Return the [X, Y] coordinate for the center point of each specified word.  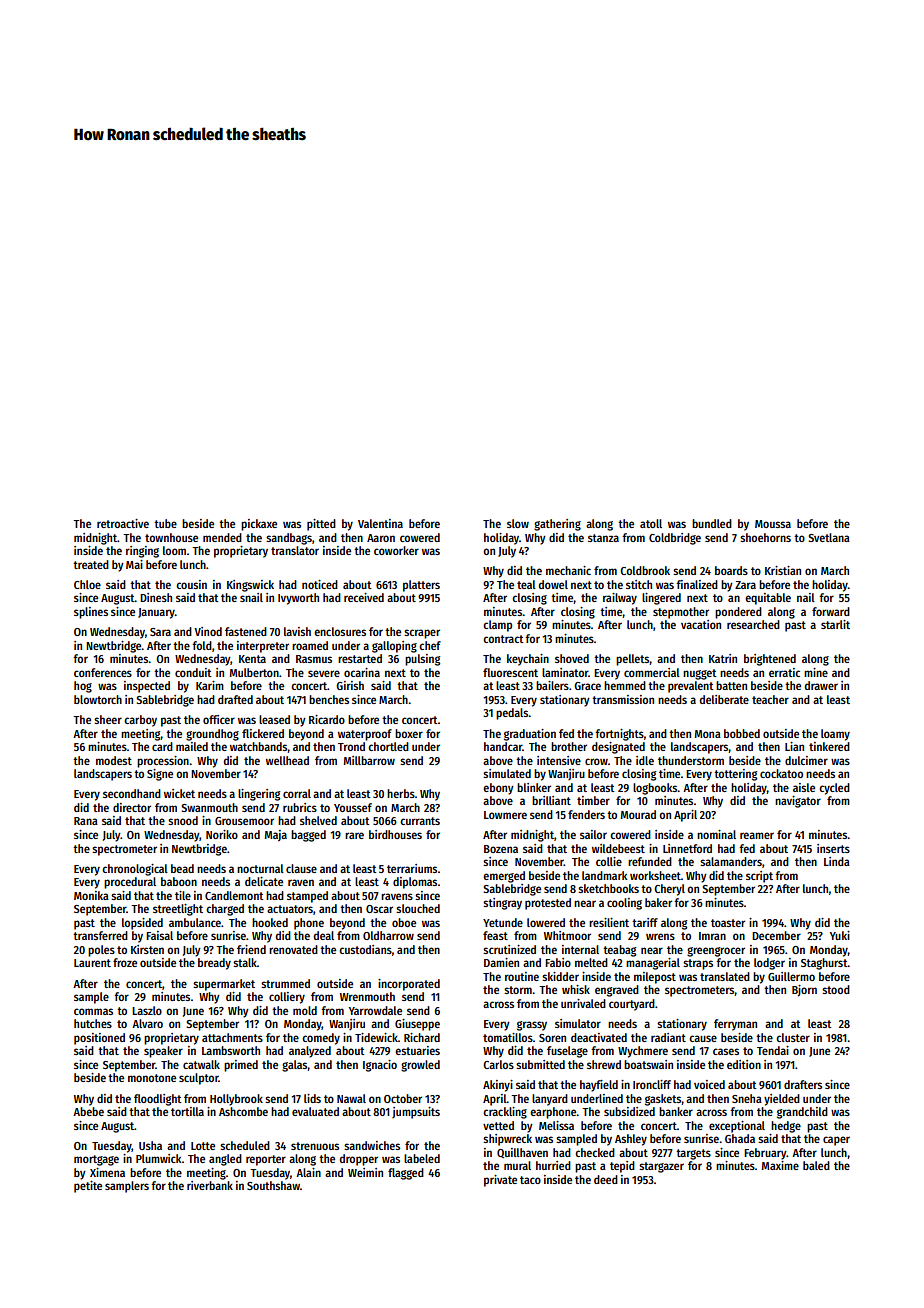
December [776, 935]
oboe [404, 922]
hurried [553, 1165]
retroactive [123, 523]
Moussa [773, 524]
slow [518, 523]
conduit [193, 672]
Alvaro [147, 1023]
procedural [130, 883]
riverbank [210, 1185]
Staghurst [824, 964]
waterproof [365, 735]
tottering [735, 775]
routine [522, 976]
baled [816, 1165]
